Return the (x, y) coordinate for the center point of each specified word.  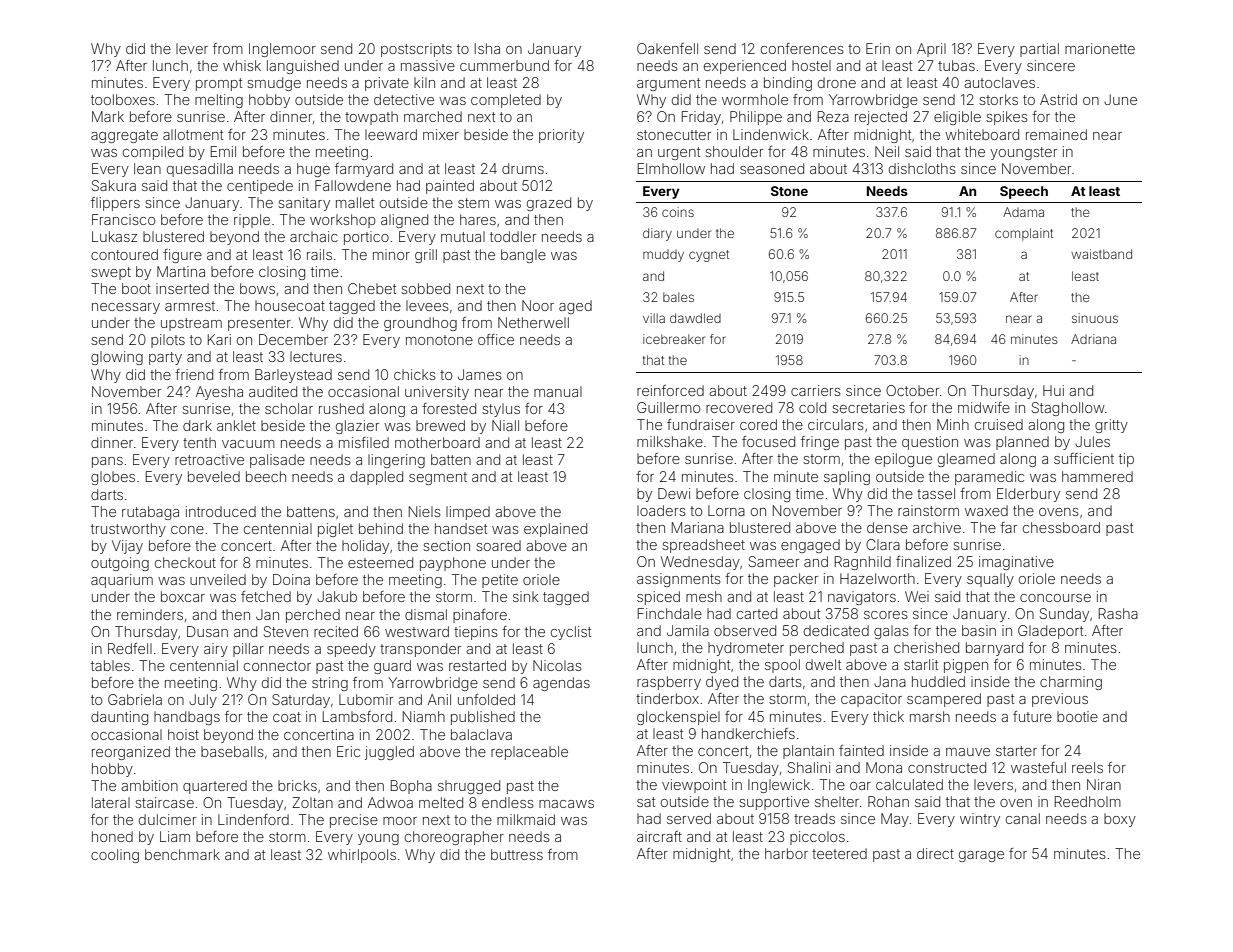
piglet (335, 530)
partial (1039, 50)
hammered (1097, 476)
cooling (115, 856)
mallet (355, 202)
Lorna (726, 510)
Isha (487, 48)
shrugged (469, 787)
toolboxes (123, 99)
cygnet (709, 256)
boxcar (183, 596)
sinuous (1095, 318)
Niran (1104, 784)
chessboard (1061, 527)
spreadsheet (703, 546)
